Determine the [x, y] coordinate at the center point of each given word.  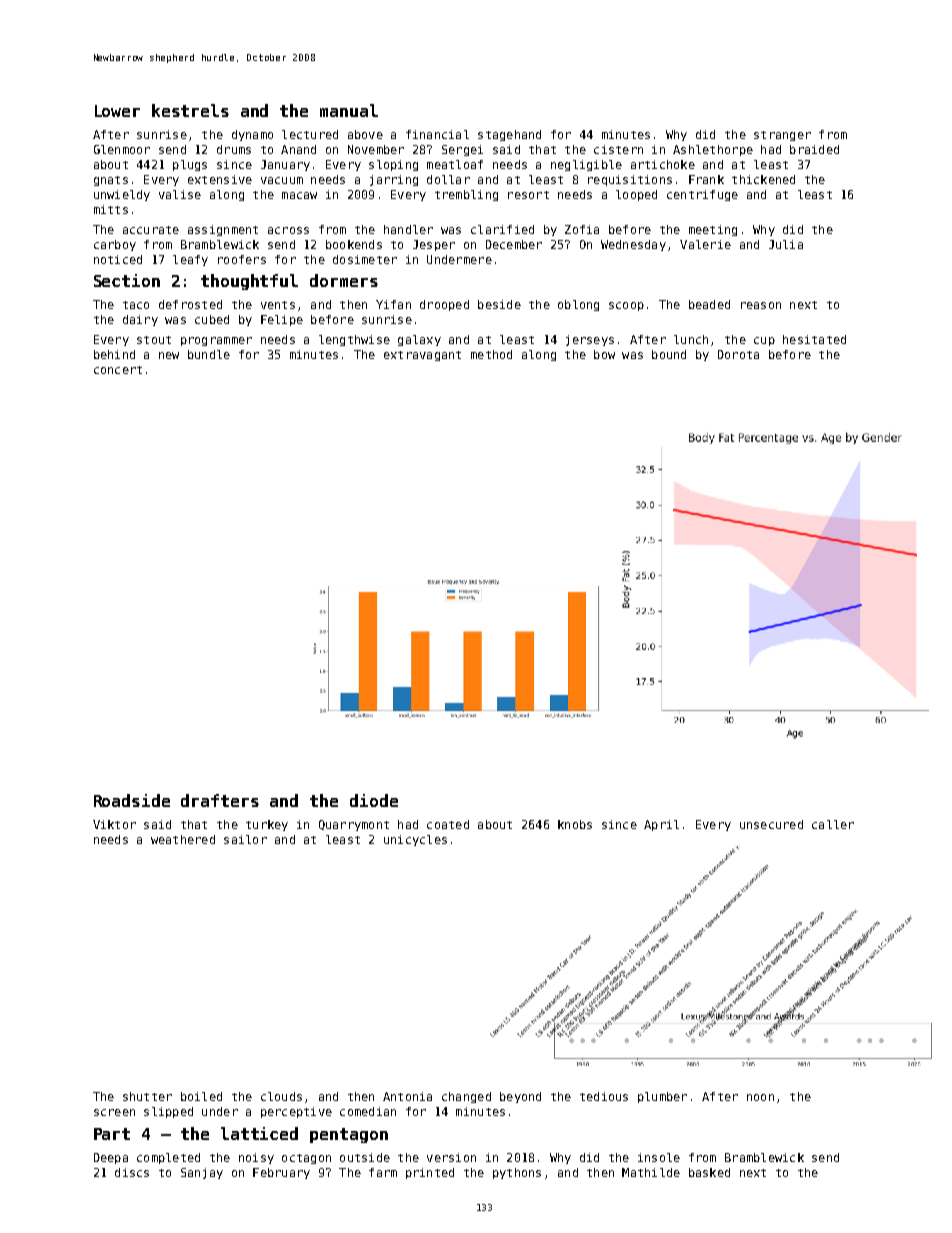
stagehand [509, 135]
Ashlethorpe [713, 150]
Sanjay [202, 1173]
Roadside [132, 800]
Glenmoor [122, 149]
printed [430, 1173]
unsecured [771, 824]
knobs [575, 824]
